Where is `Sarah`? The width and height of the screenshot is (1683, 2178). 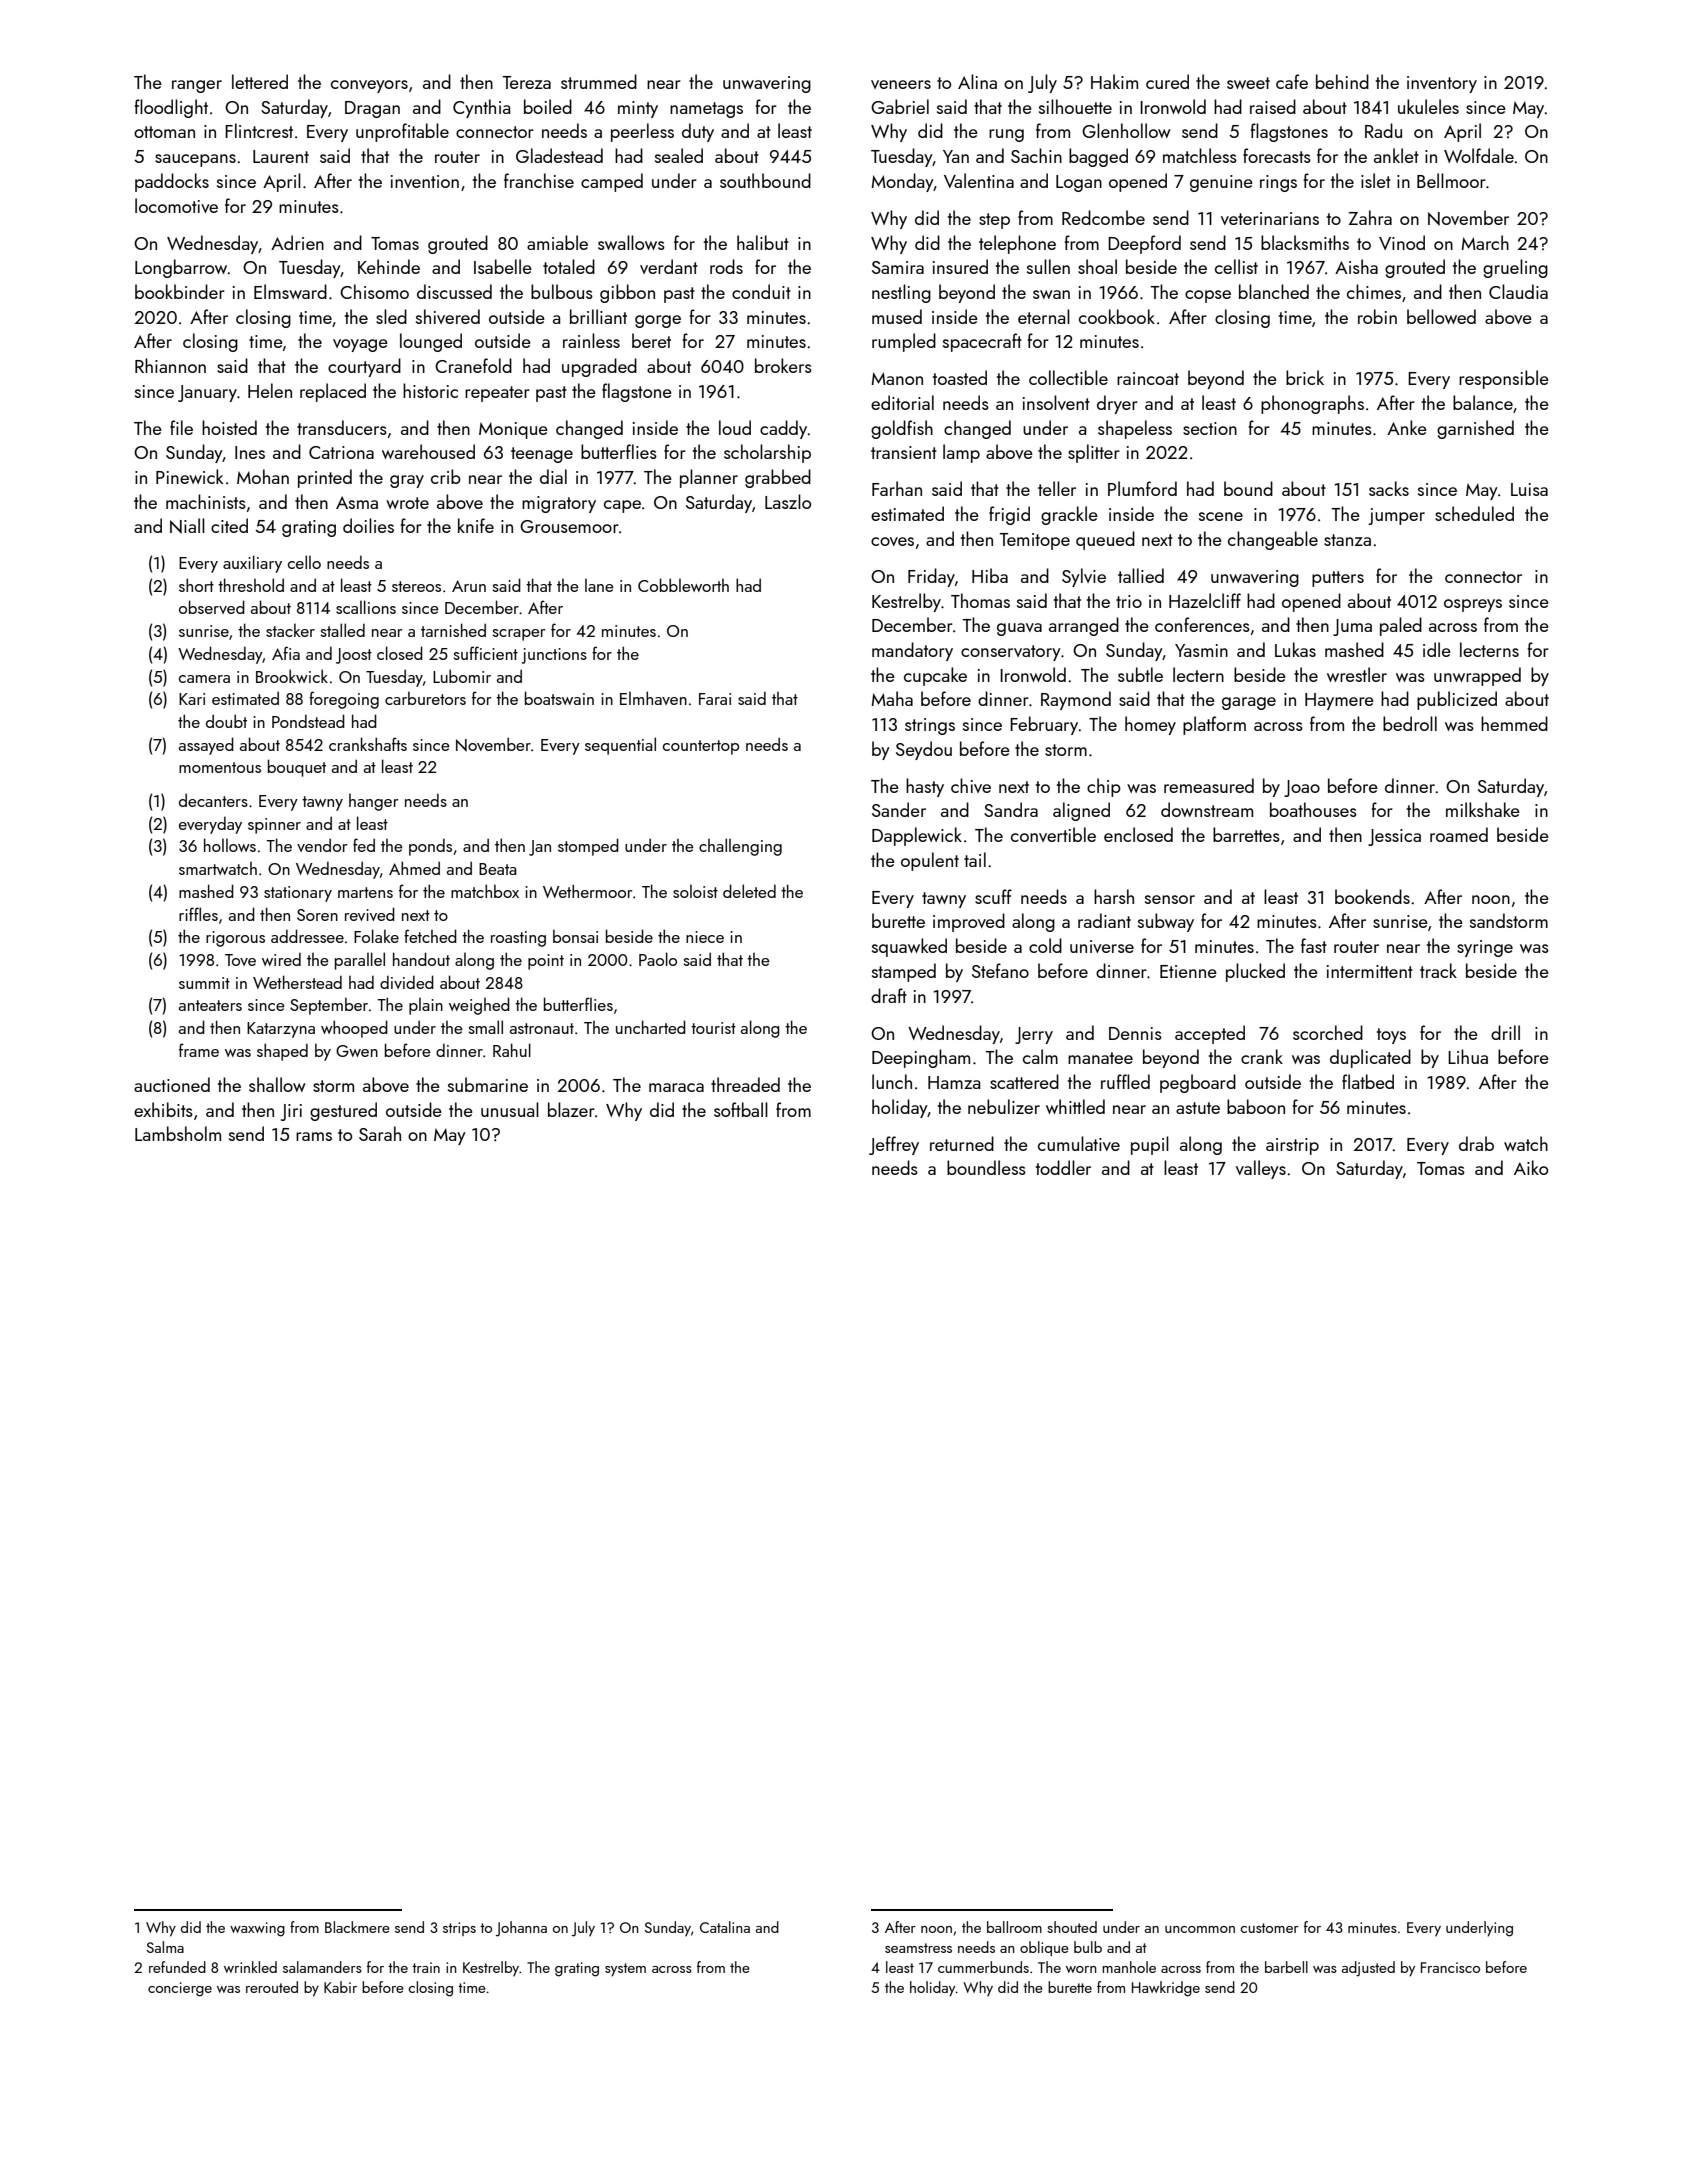
Sarah is located at coordinates (380, 1133).
